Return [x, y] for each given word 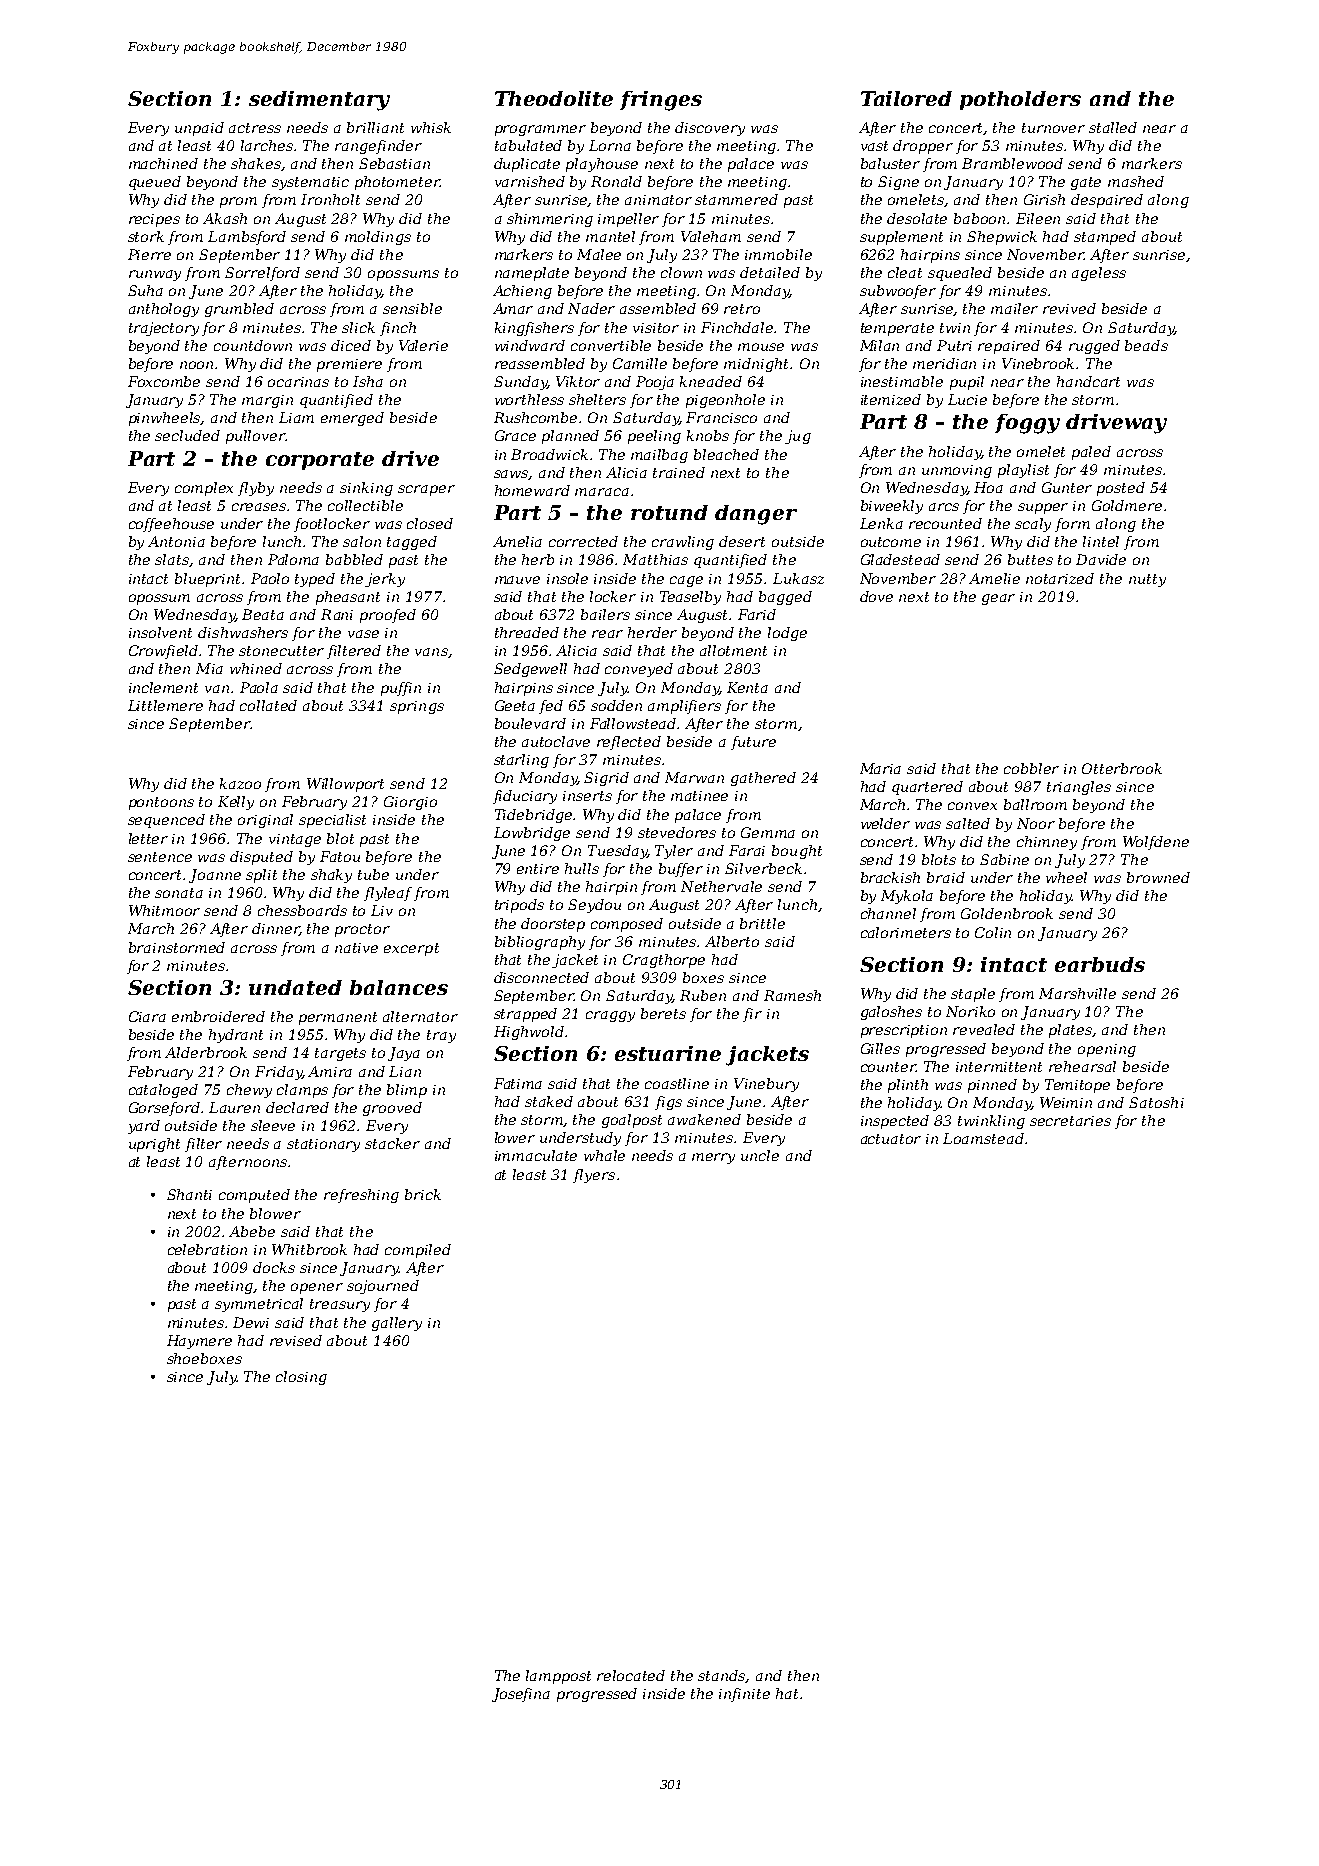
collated [268, 705]
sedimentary [319, 101]
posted [1121, 489]
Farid [757, 614]
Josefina [521, 1695]
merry [713, 1158]
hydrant [236, 1036]
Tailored [906, 98]
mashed [1136, 181]
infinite [744, 1695]
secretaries [1070, 1121]
